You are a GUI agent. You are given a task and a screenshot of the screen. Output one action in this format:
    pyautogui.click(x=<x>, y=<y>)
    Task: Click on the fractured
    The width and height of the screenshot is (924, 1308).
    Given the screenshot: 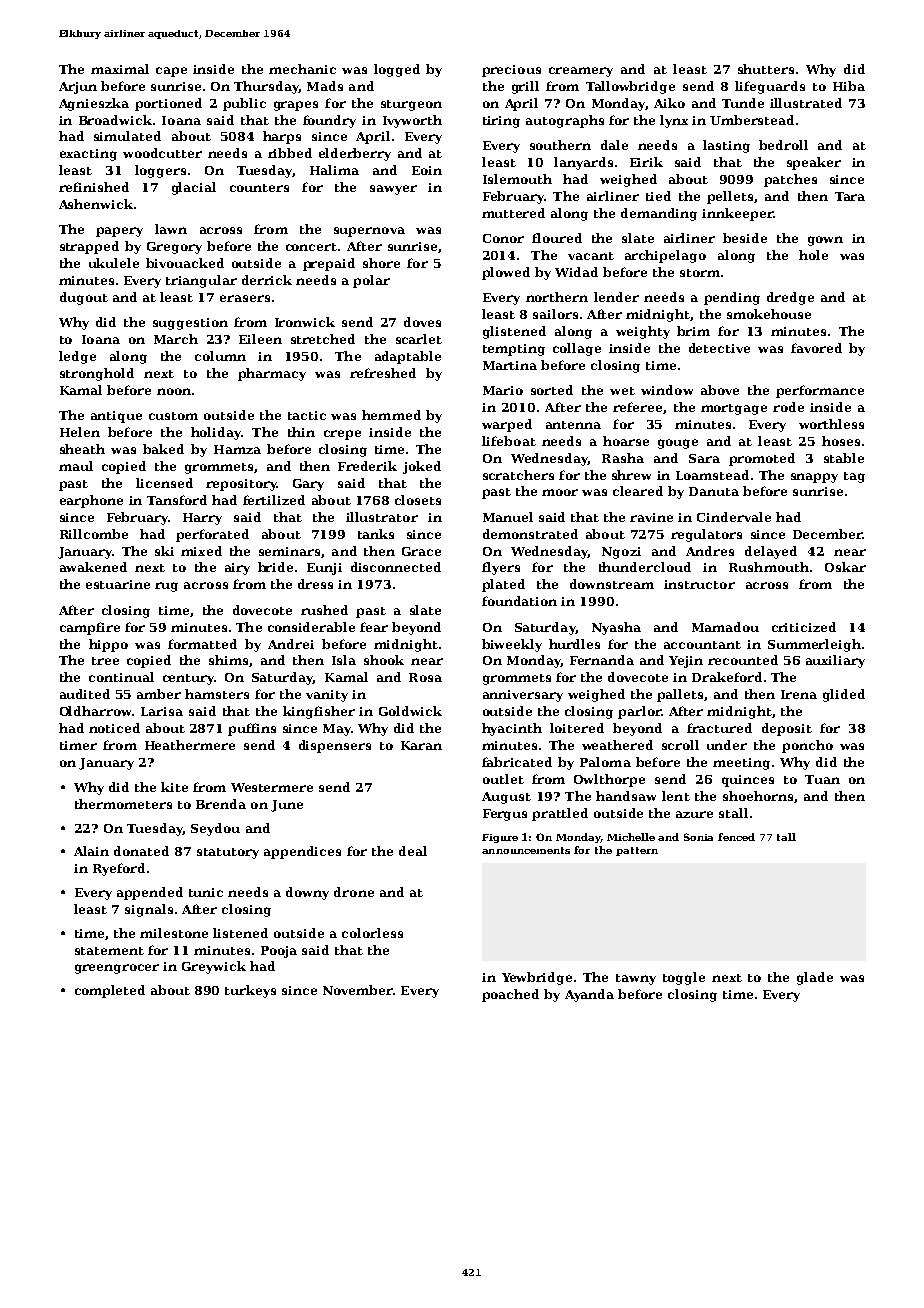 What is the action you would take?
    pyautogui.click(x=719, y=728)
